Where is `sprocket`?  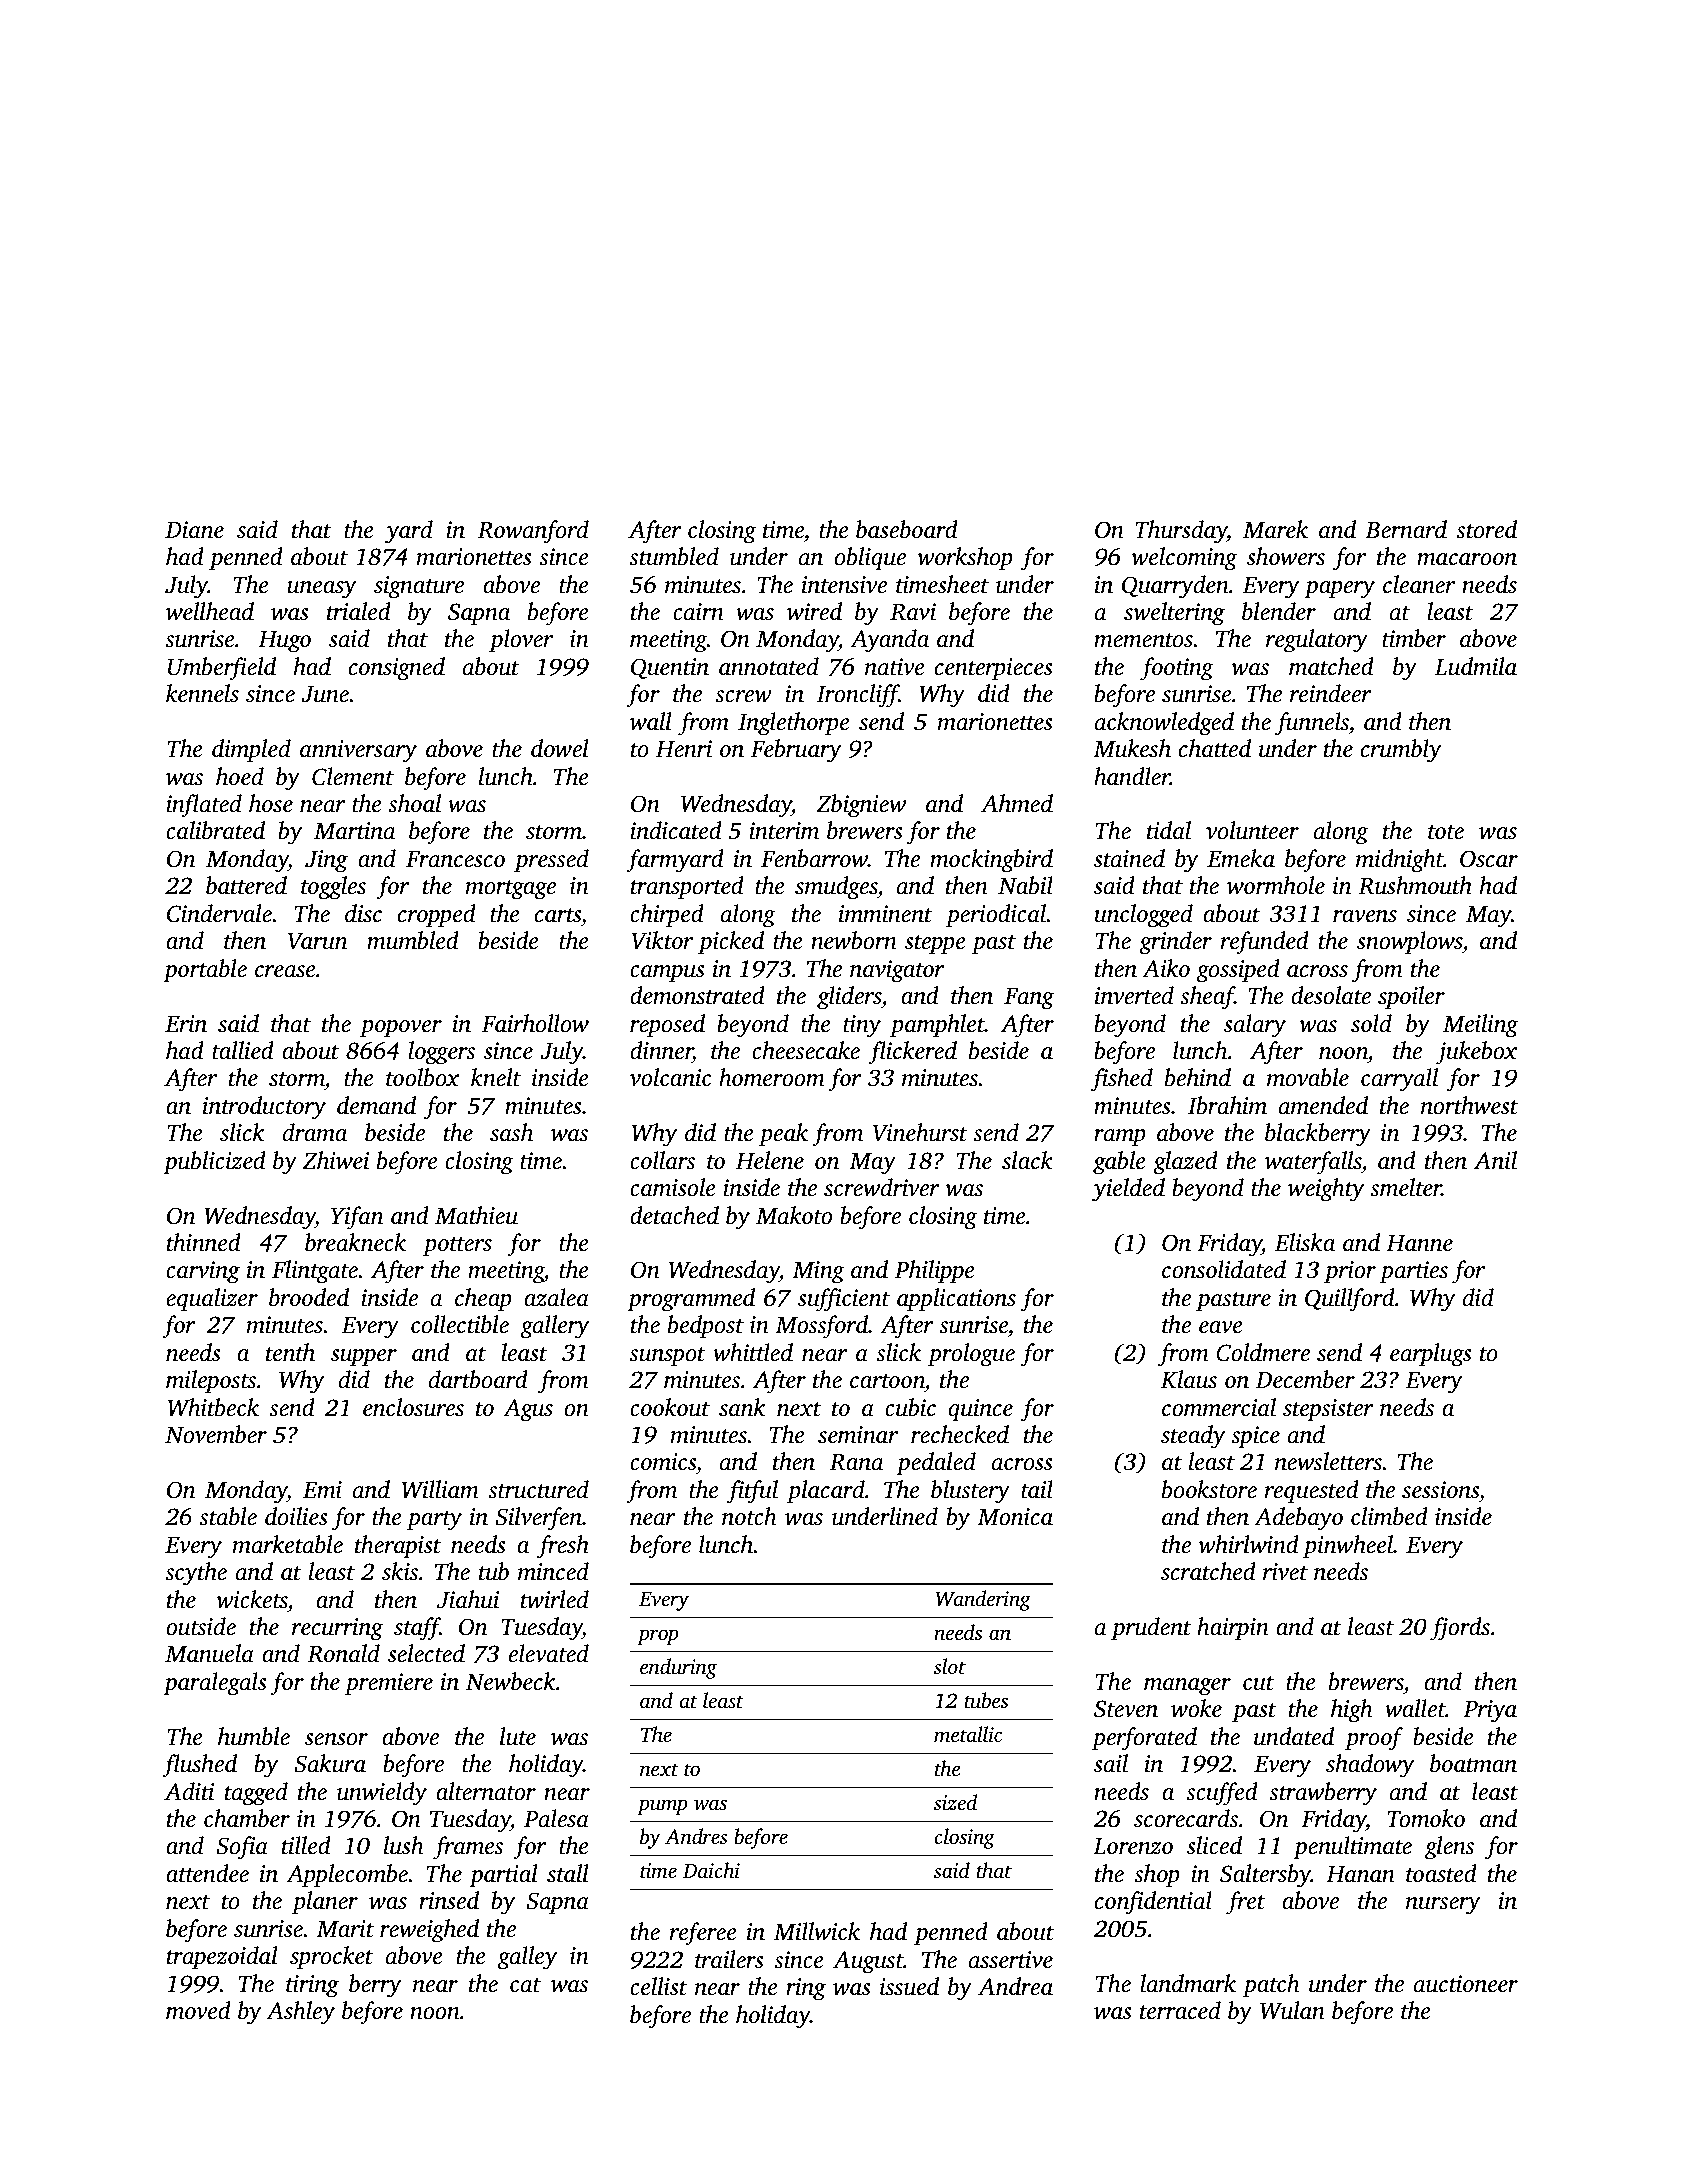 sprocket is located at coordinates (331, 1958).
